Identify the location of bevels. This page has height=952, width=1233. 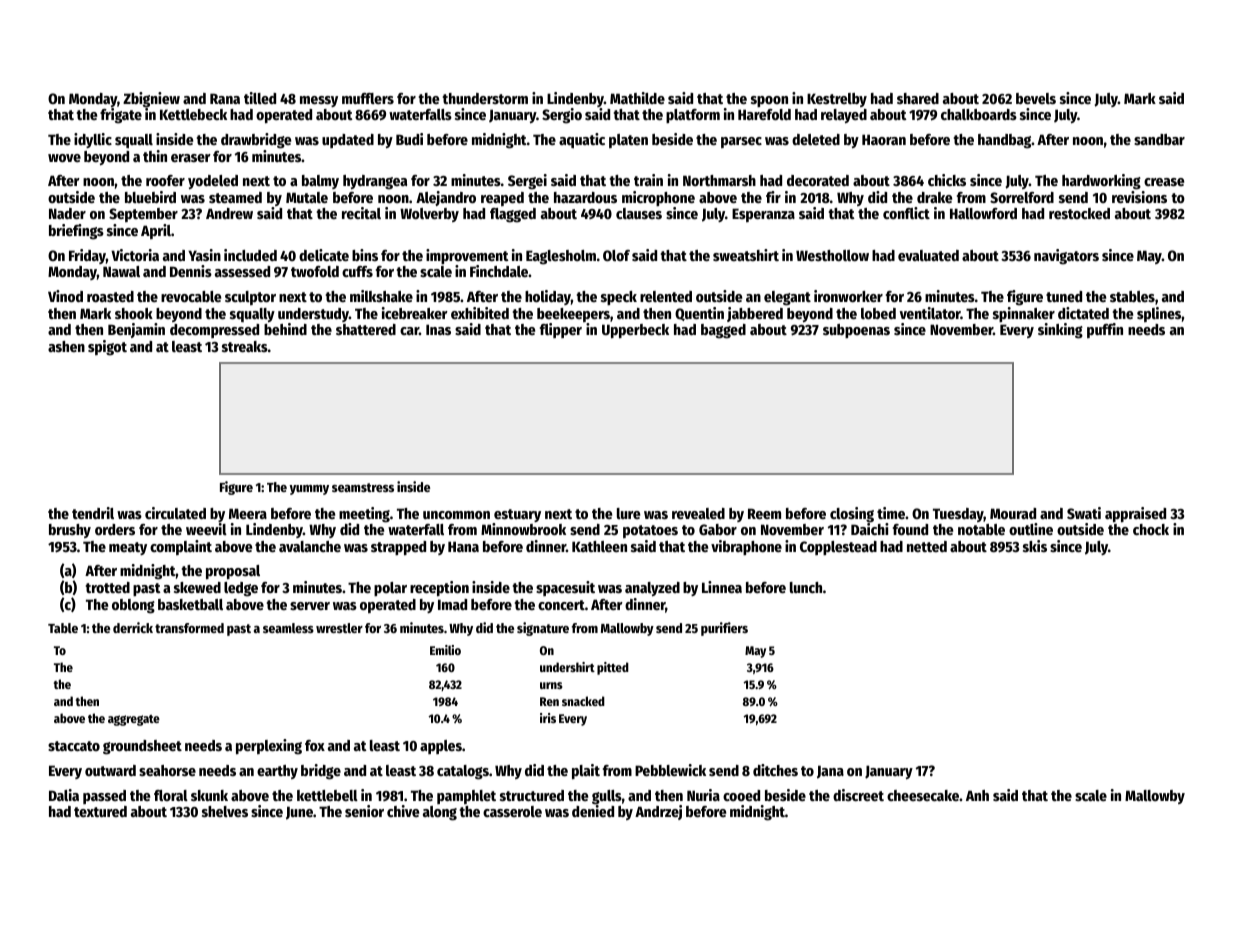
(1036, 98).
